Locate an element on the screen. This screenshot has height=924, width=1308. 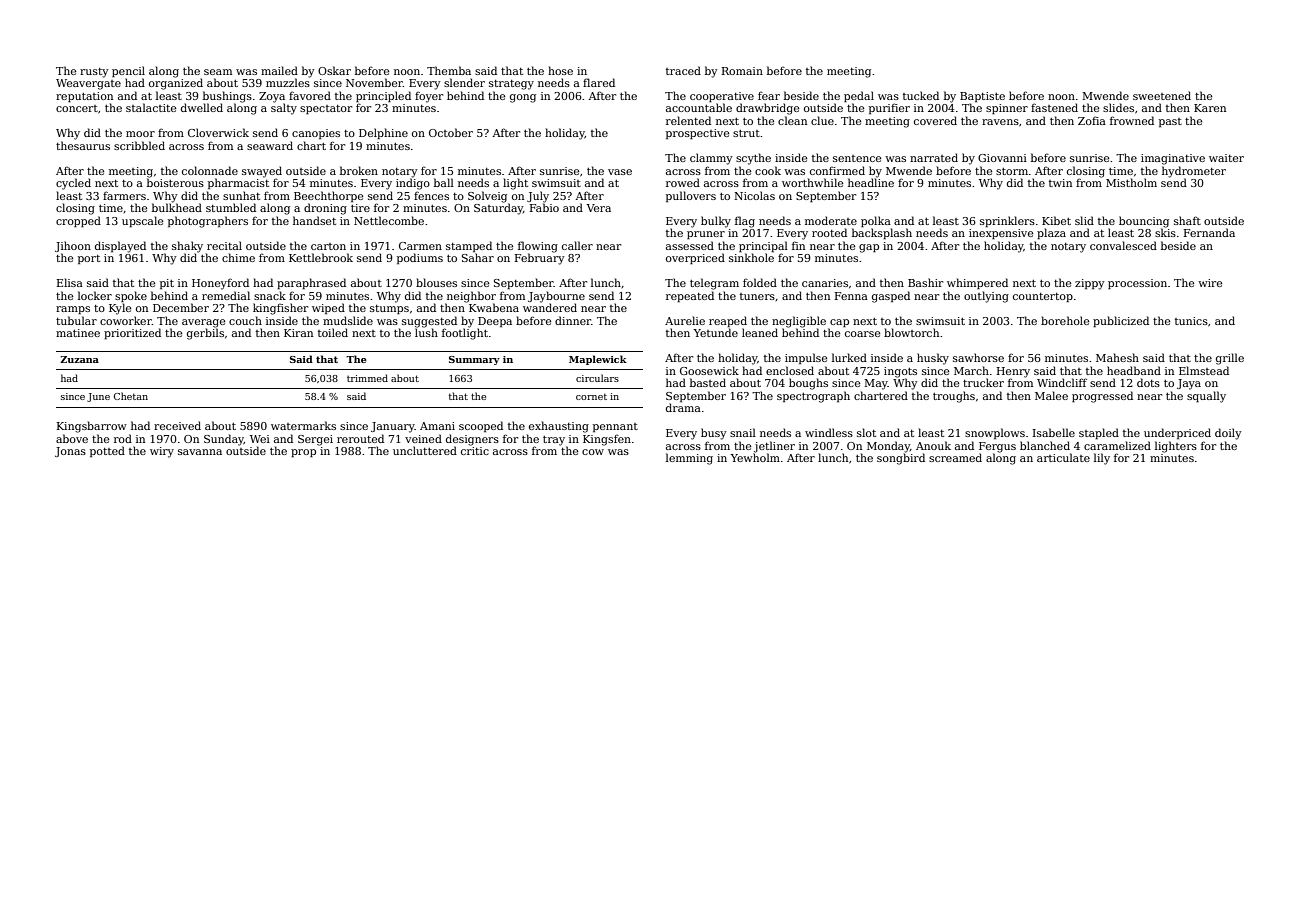
cooperative is located at coordinates (722, 97).
